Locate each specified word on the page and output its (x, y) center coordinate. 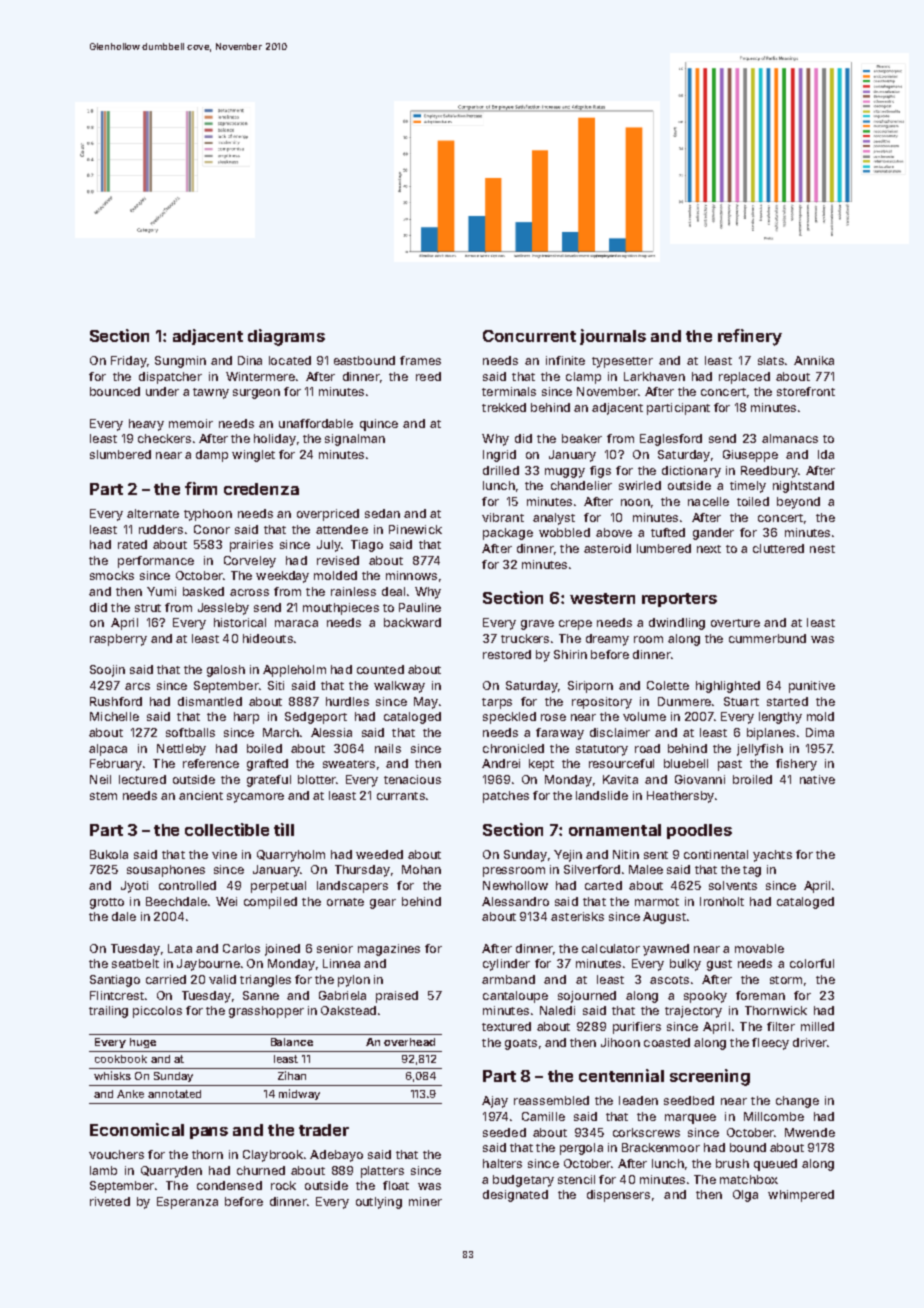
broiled (752, 779)
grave (537, 625)
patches (506, 797)
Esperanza (187, 1203)
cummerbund (767, 638)
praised (397, 997)
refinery (750, 337)
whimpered (801, 1196)
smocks (112, 575)
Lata (180, 948)
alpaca (108, 750)
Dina (250, 360)
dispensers (618, 1196)
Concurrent (529, 336)
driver (810, 1042)
